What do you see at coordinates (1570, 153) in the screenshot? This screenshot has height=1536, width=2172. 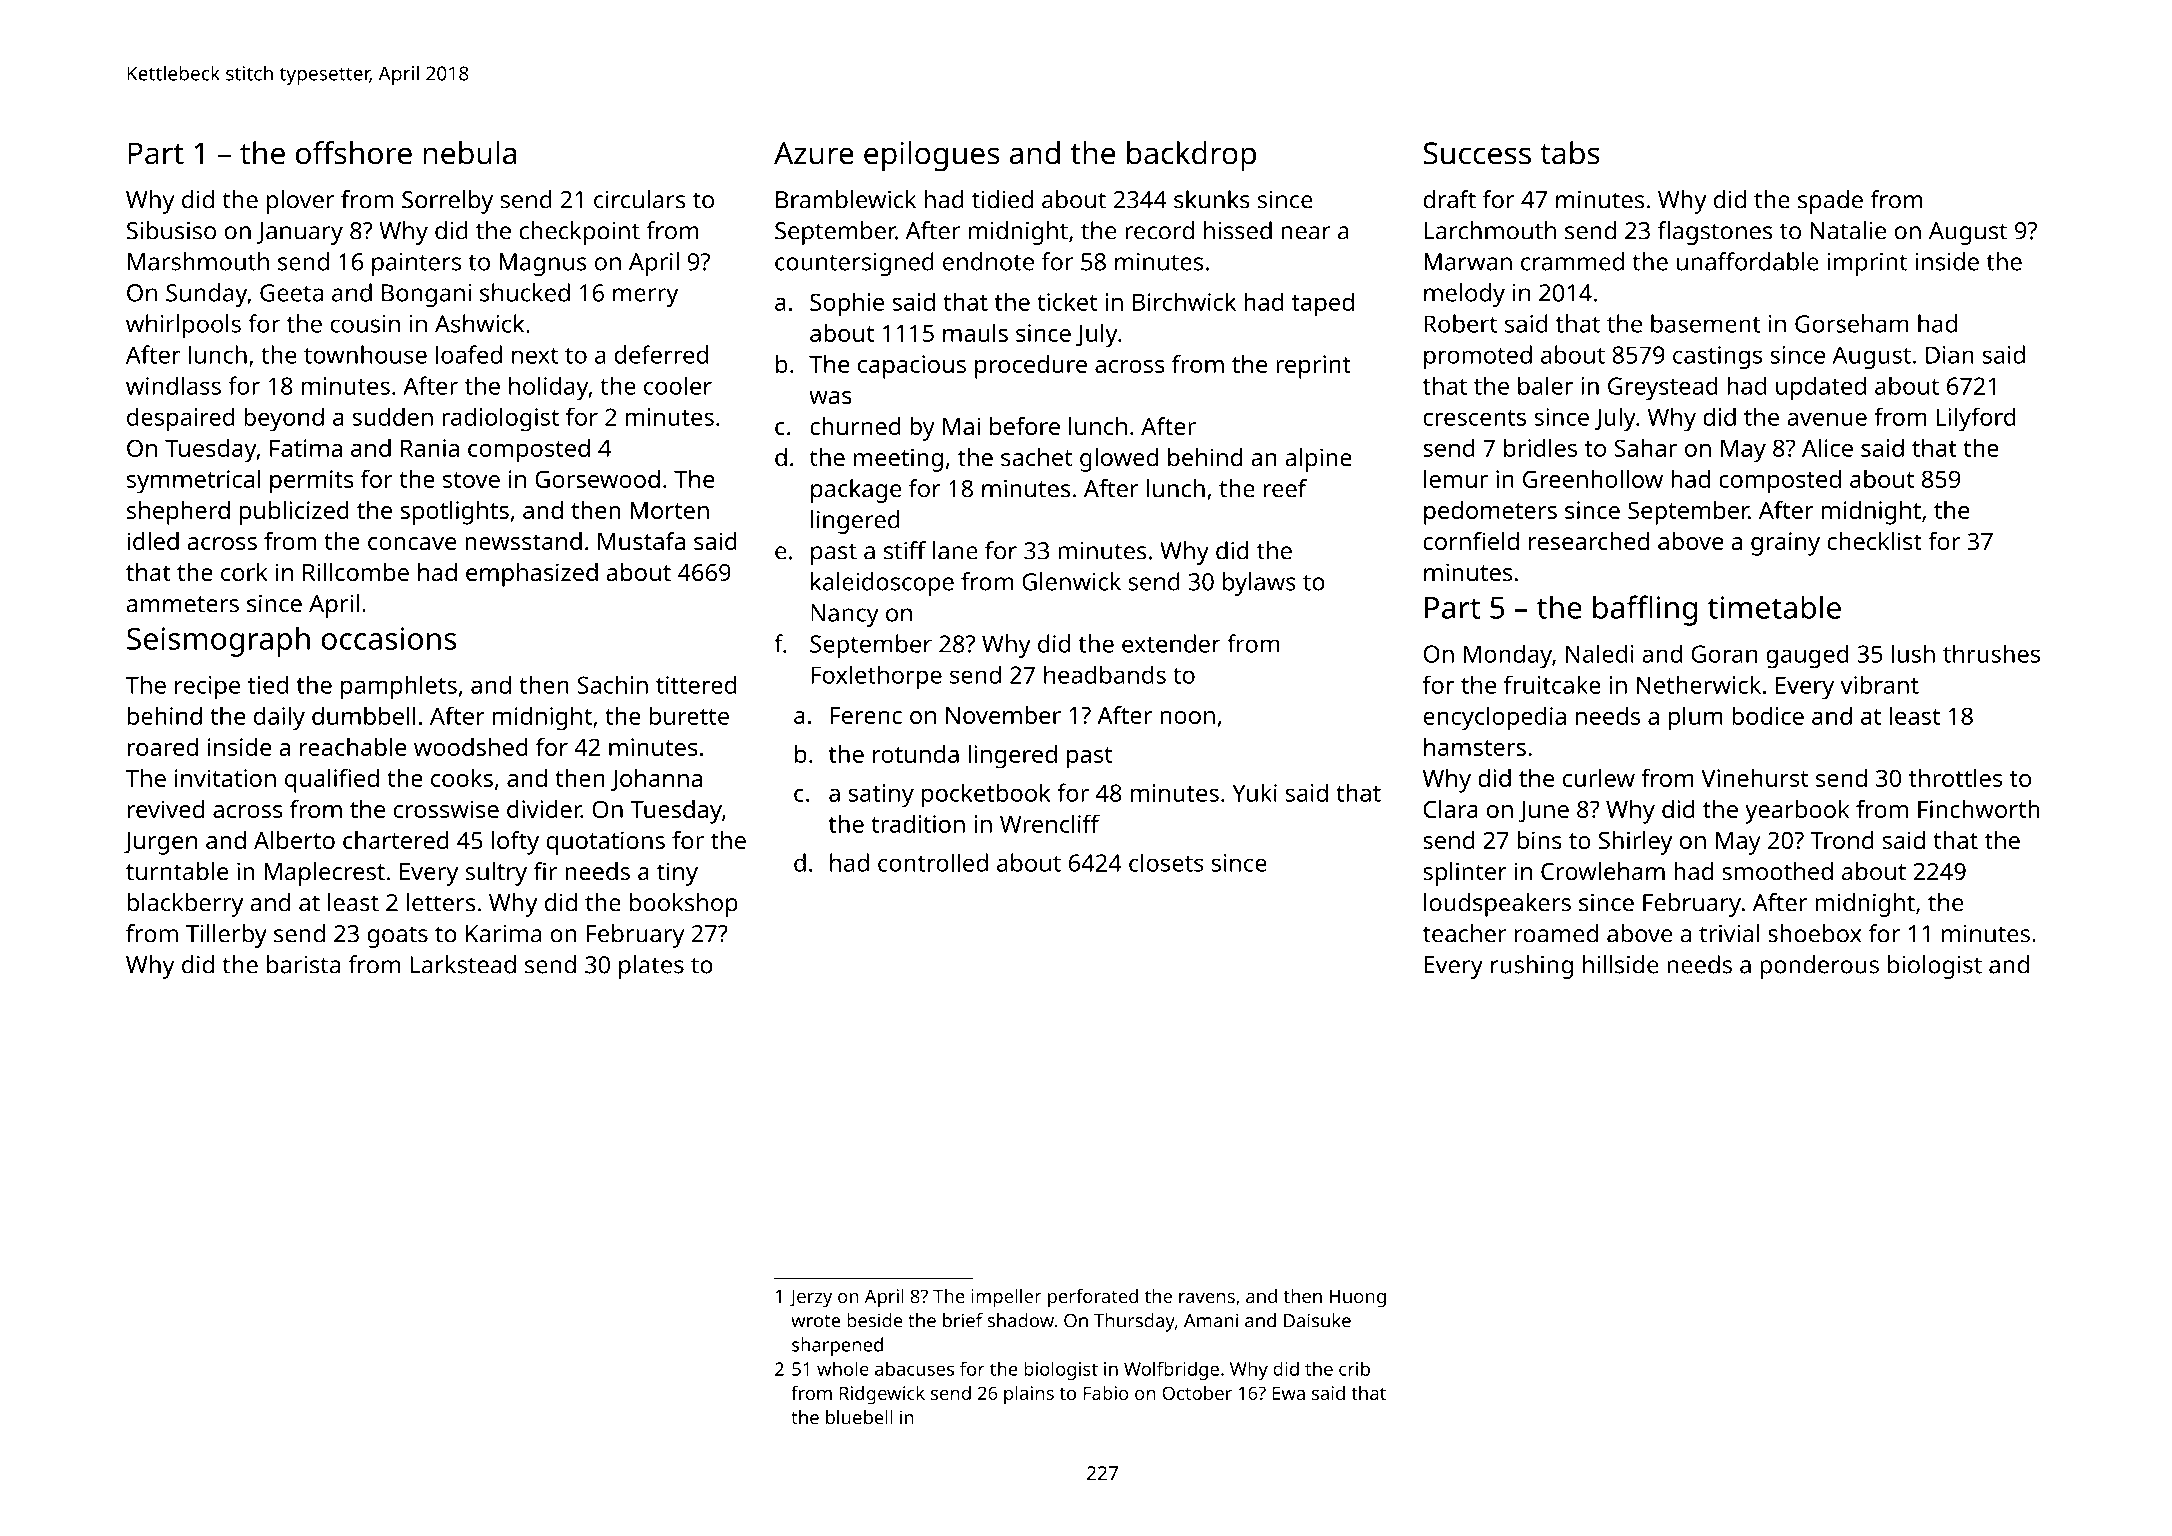 I see `tabs` at bounding box center [1570, 153].
